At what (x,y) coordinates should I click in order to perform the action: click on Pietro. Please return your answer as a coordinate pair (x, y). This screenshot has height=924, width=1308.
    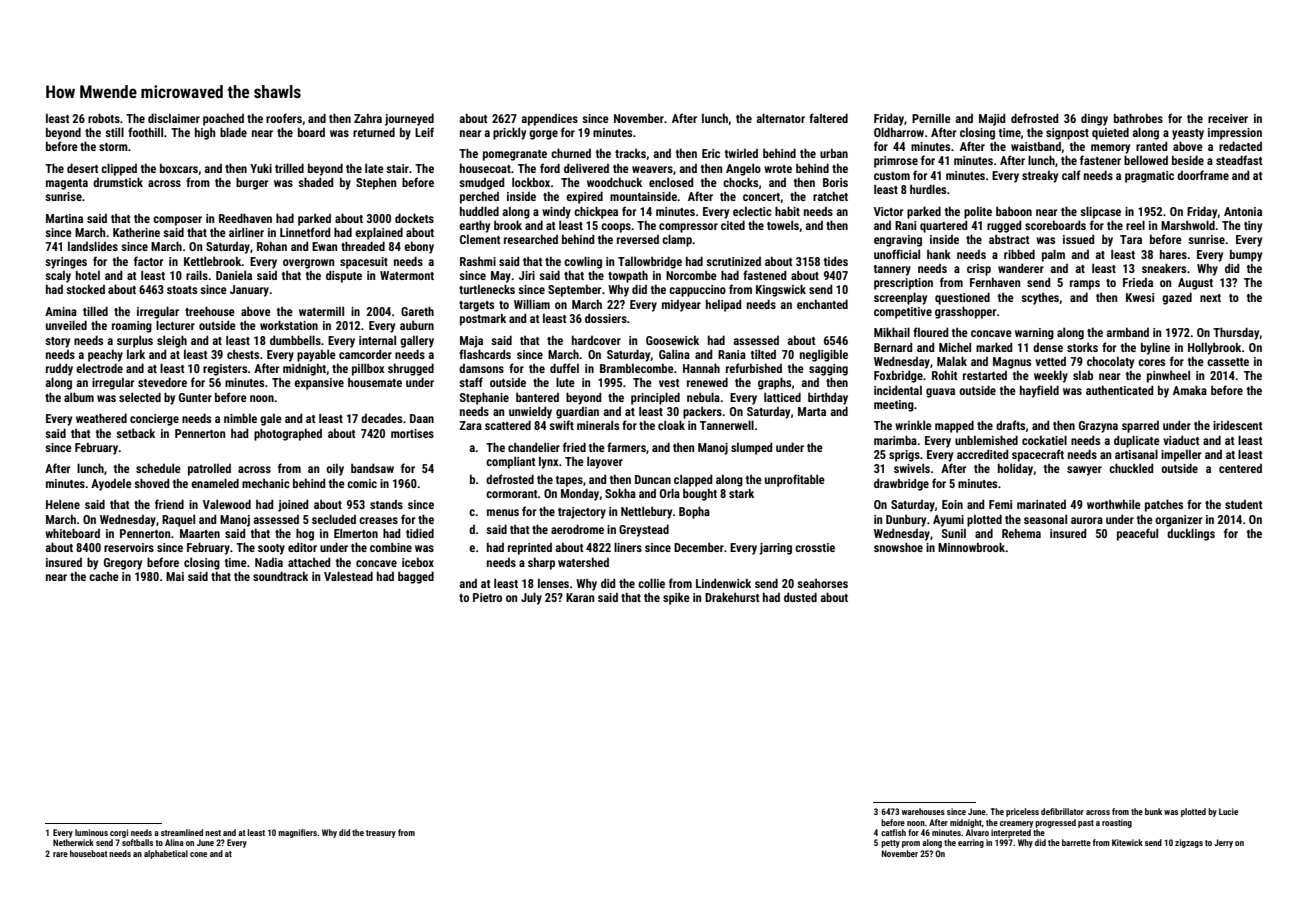
    Looking at the image, I should click on (487, 597).
